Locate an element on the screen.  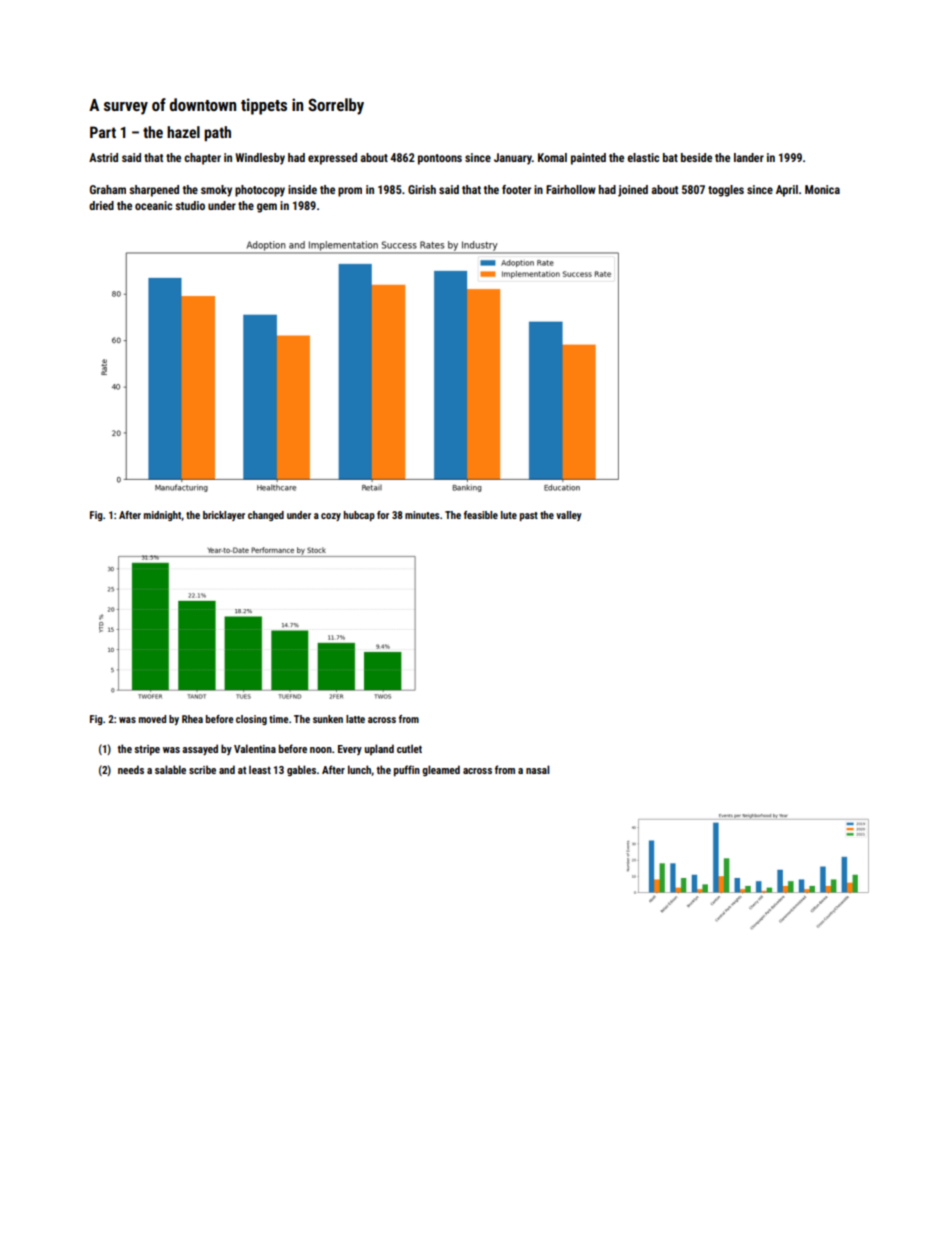
studio is located at coordinates (190, 205).
